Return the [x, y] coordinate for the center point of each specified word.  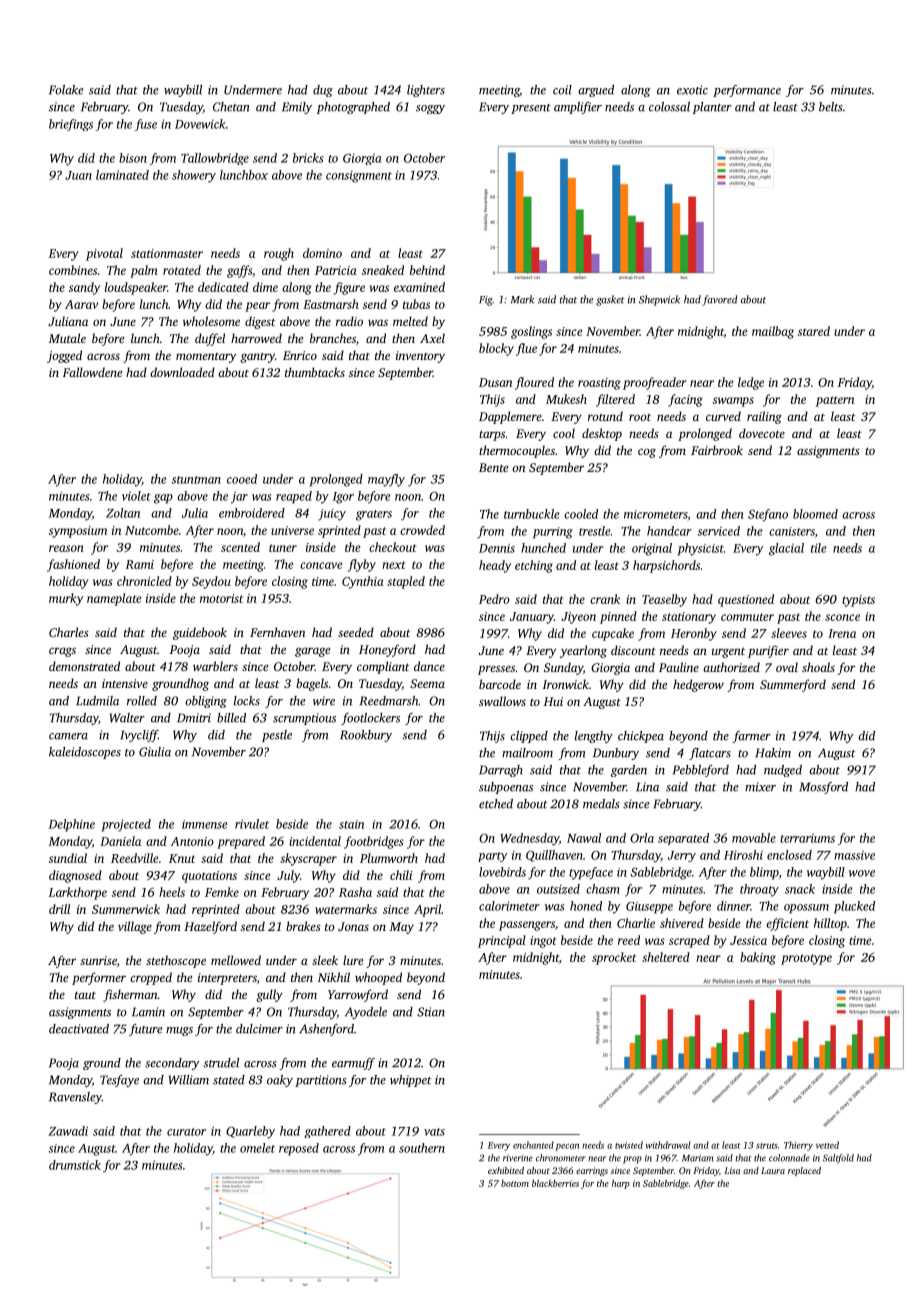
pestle [277, 736]
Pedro [494, 599]
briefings [71, 125]
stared [814, 331]
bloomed [815, 514]
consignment [359, 176]
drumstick [75, 1165]
